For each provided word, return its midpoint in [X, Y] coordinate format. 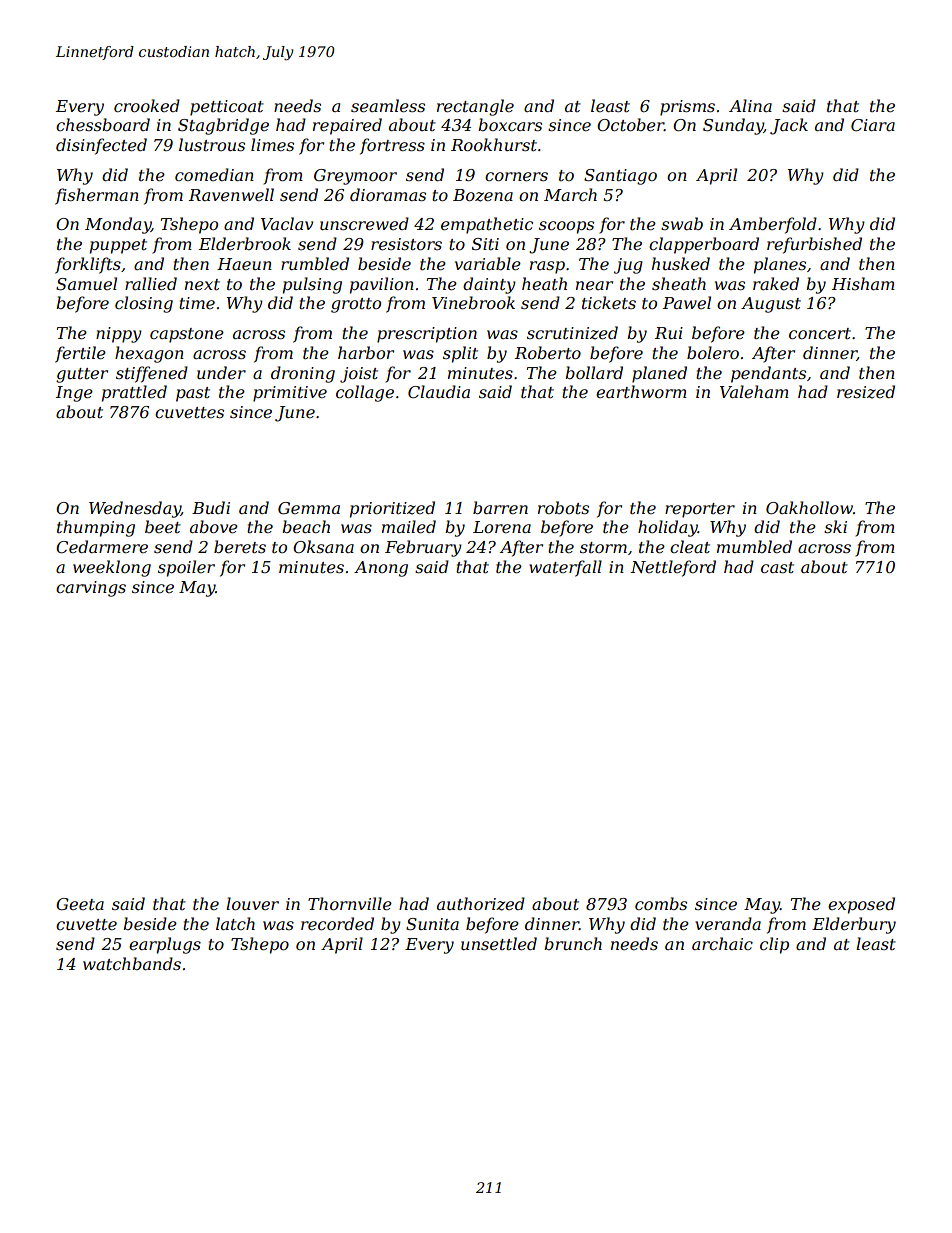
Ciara [873, 125]
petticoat [227, 108]
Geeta [80, 904]
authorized [481, 904]
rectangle [475, 107]
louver [252, 903]
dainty [489, 285]
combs [661, 903]
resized [866, 392]
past [193, 394]
